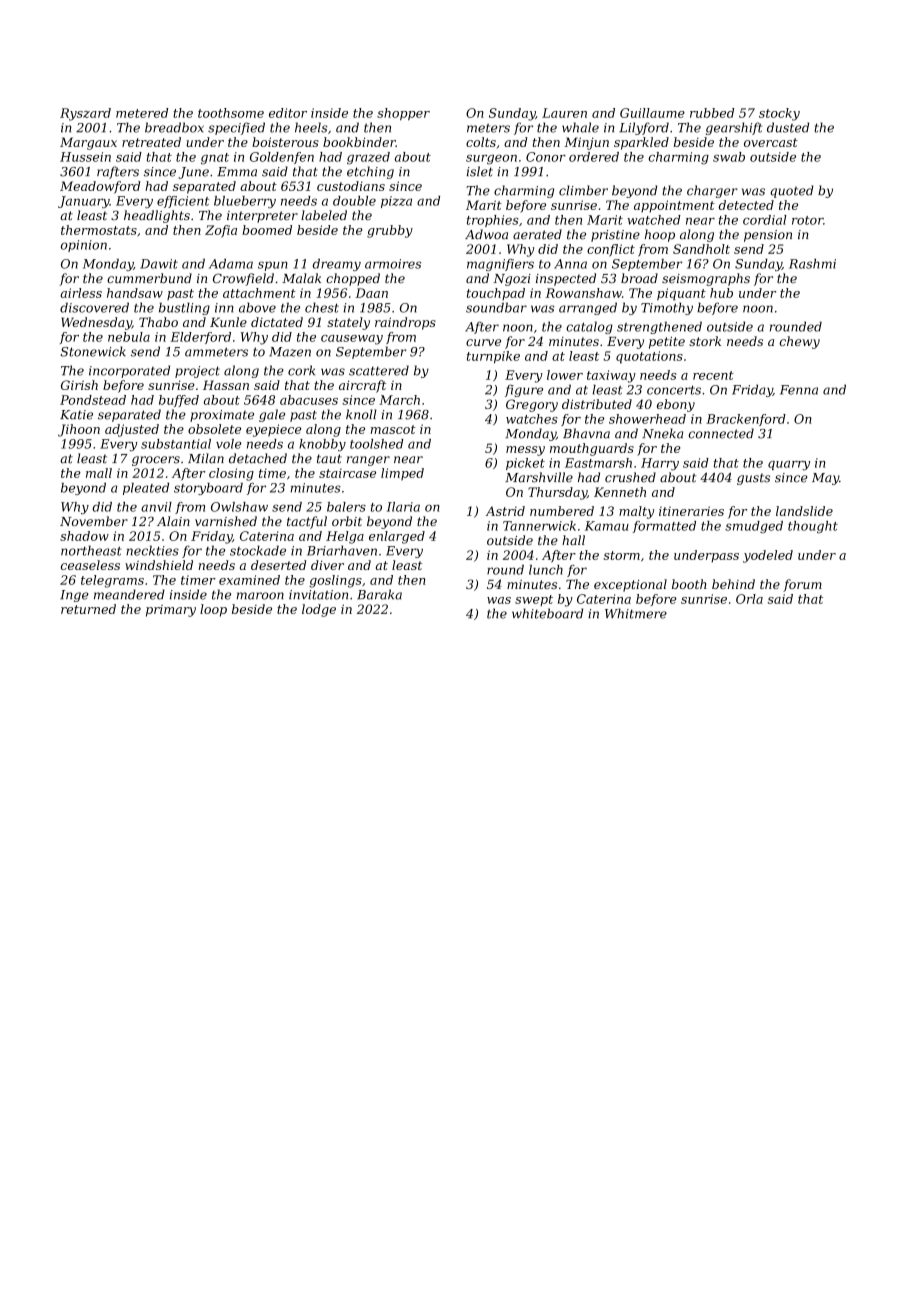 The height and width of the page is (1316, 908). What do you see at coordinates (258, 458) in the page?
I see `detached` at bounding box center [258, 458].
